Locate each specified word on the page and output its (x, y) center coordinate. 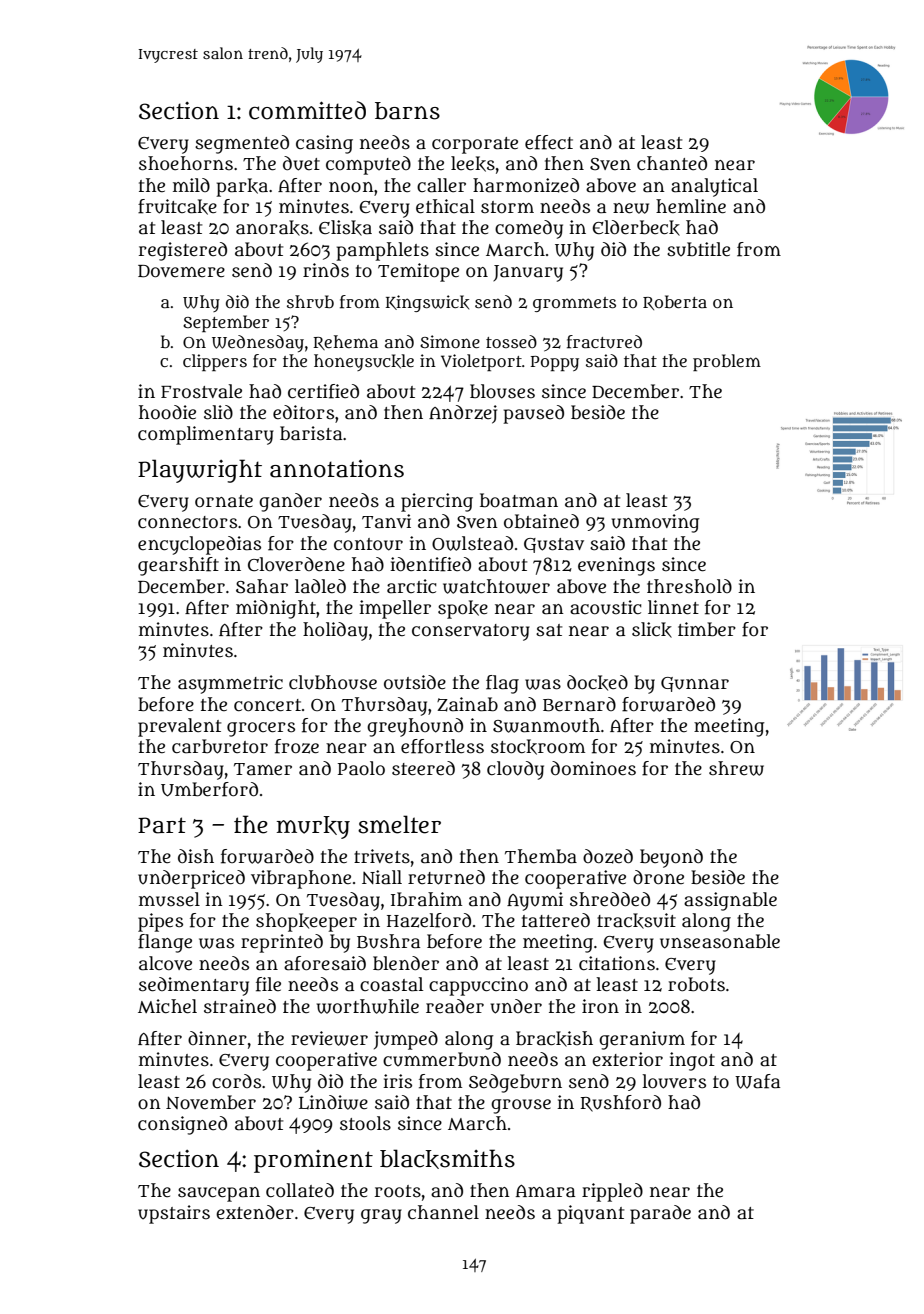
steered (423, 768)
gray (381, 1216)
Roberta (675, 302)
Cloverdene (296, 564)
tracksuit (636, 921)
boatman (519, 500)
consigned (182, 1125)
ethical (445, 206)
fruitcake (177, 207)
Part (162, 825)
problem (727, 362)
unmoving (656, 523)
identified (430, 564)
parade (660, 1214)
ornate (224, 501)
